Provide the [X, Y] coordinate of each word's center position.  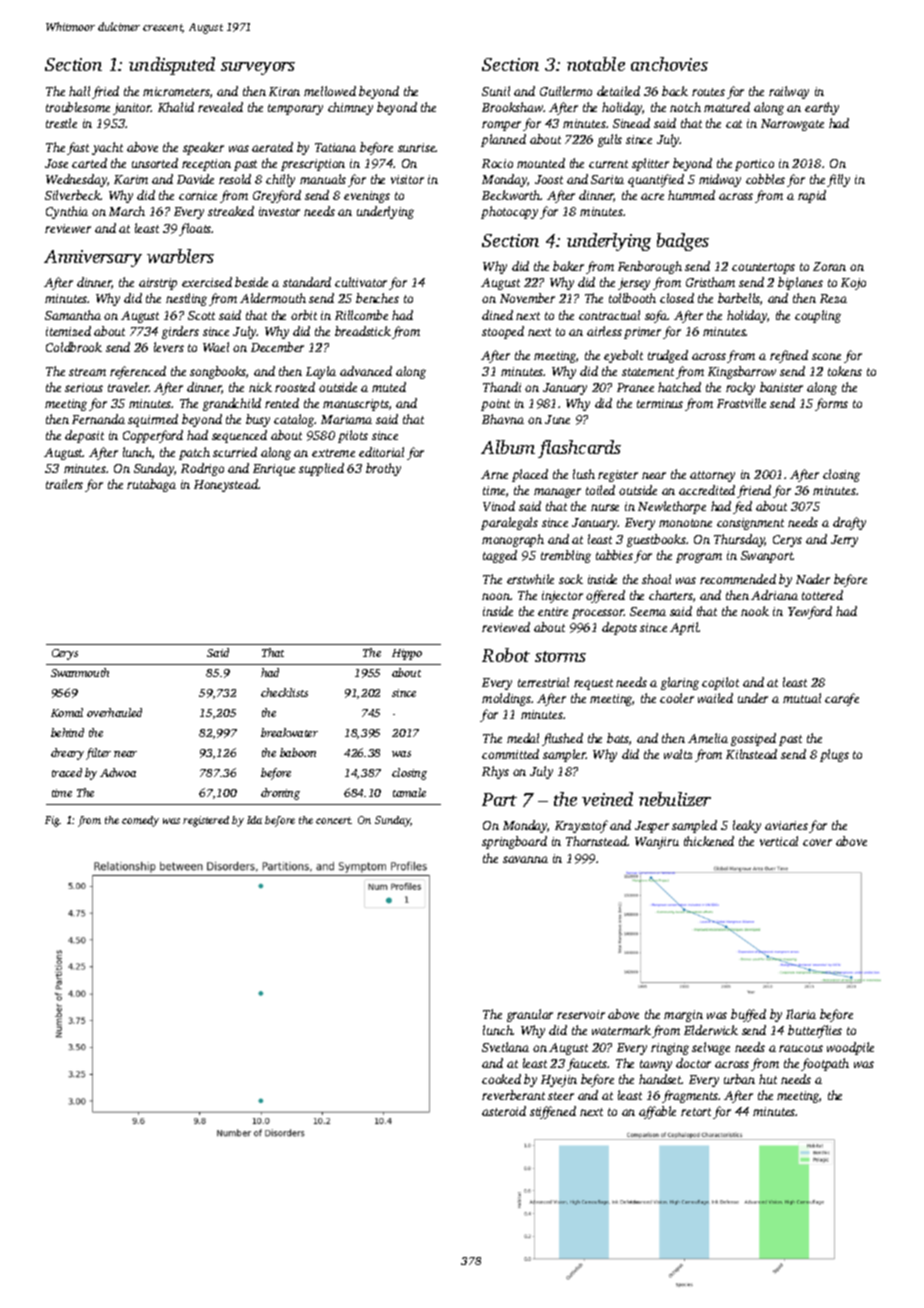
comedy [140, 821]
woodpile [850, 1048]
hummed [691, 195]
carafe [842, 699]
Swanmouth [80, 672]
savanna [525, 859]
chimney [350, 108]
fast [78, 148]
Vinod [499, 506]
